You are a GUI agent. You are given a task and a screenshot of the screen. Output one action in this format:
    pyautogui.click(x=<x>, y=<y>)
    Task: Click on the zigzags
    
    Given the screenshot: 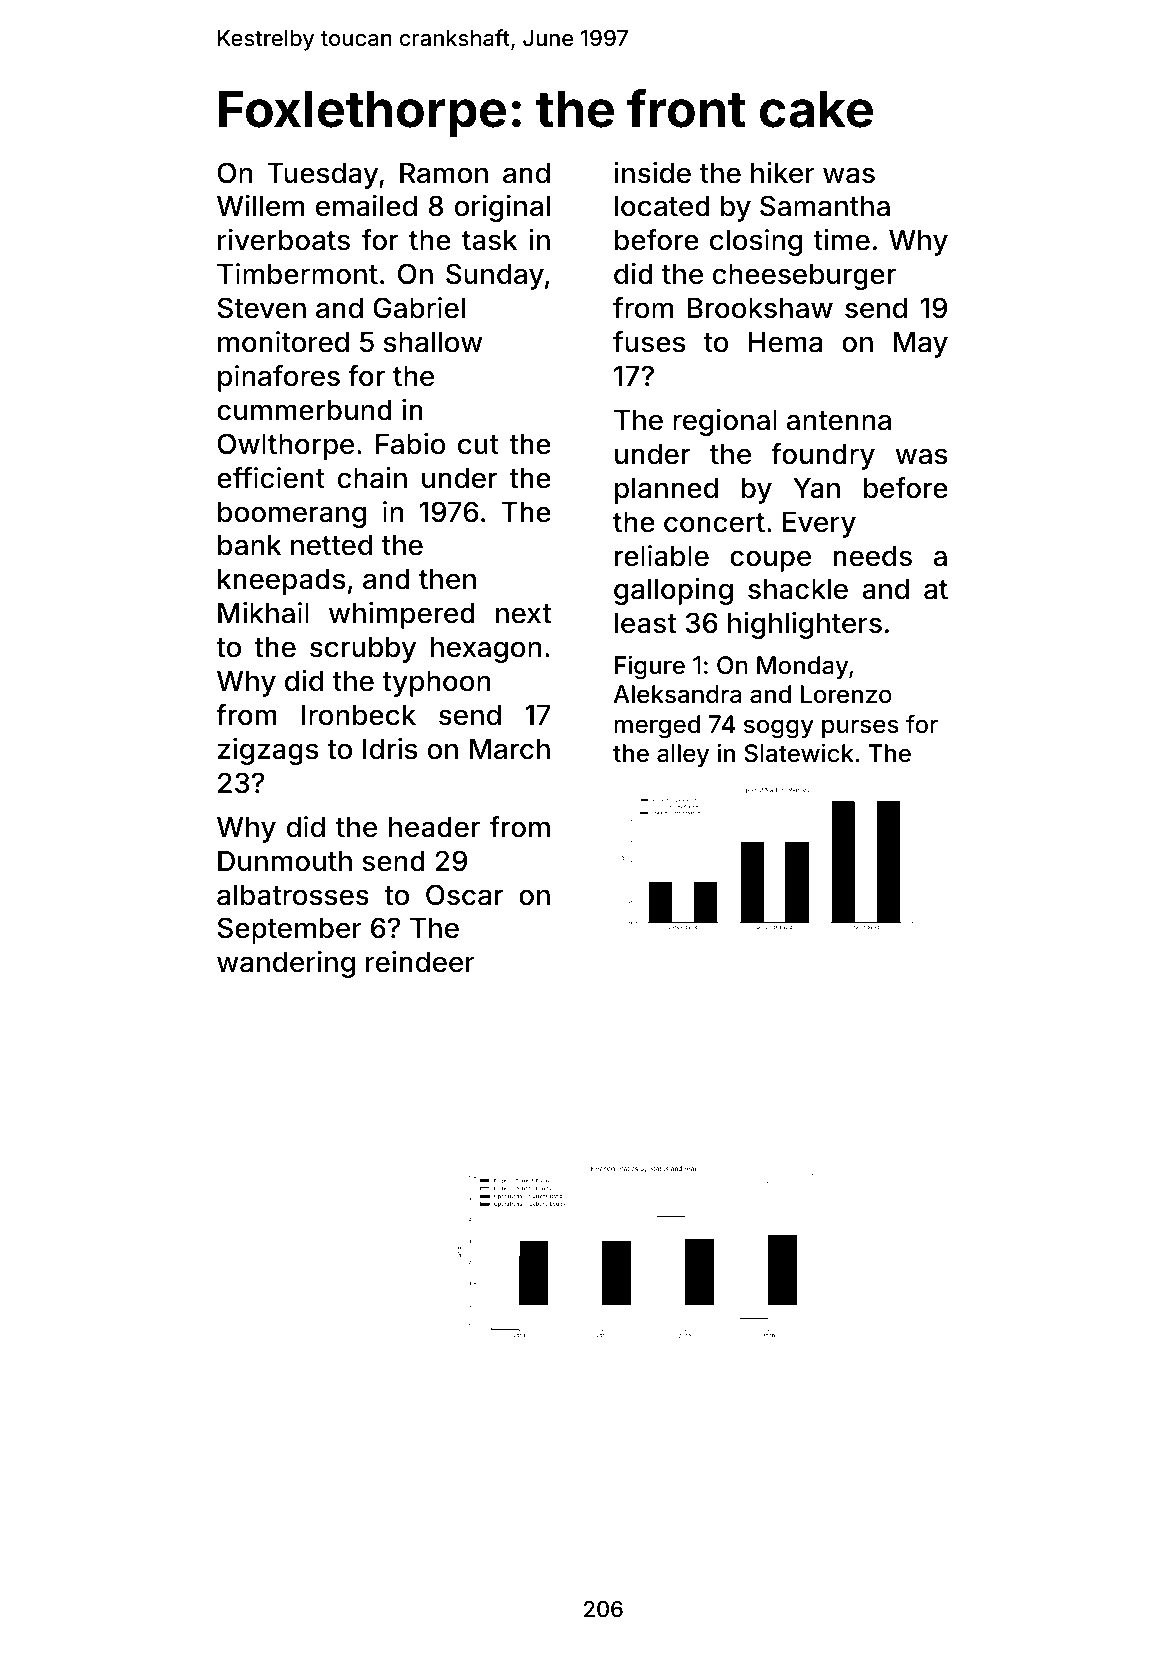 What is the action you would take?
    pyautogui.click(x=268, y=751)
